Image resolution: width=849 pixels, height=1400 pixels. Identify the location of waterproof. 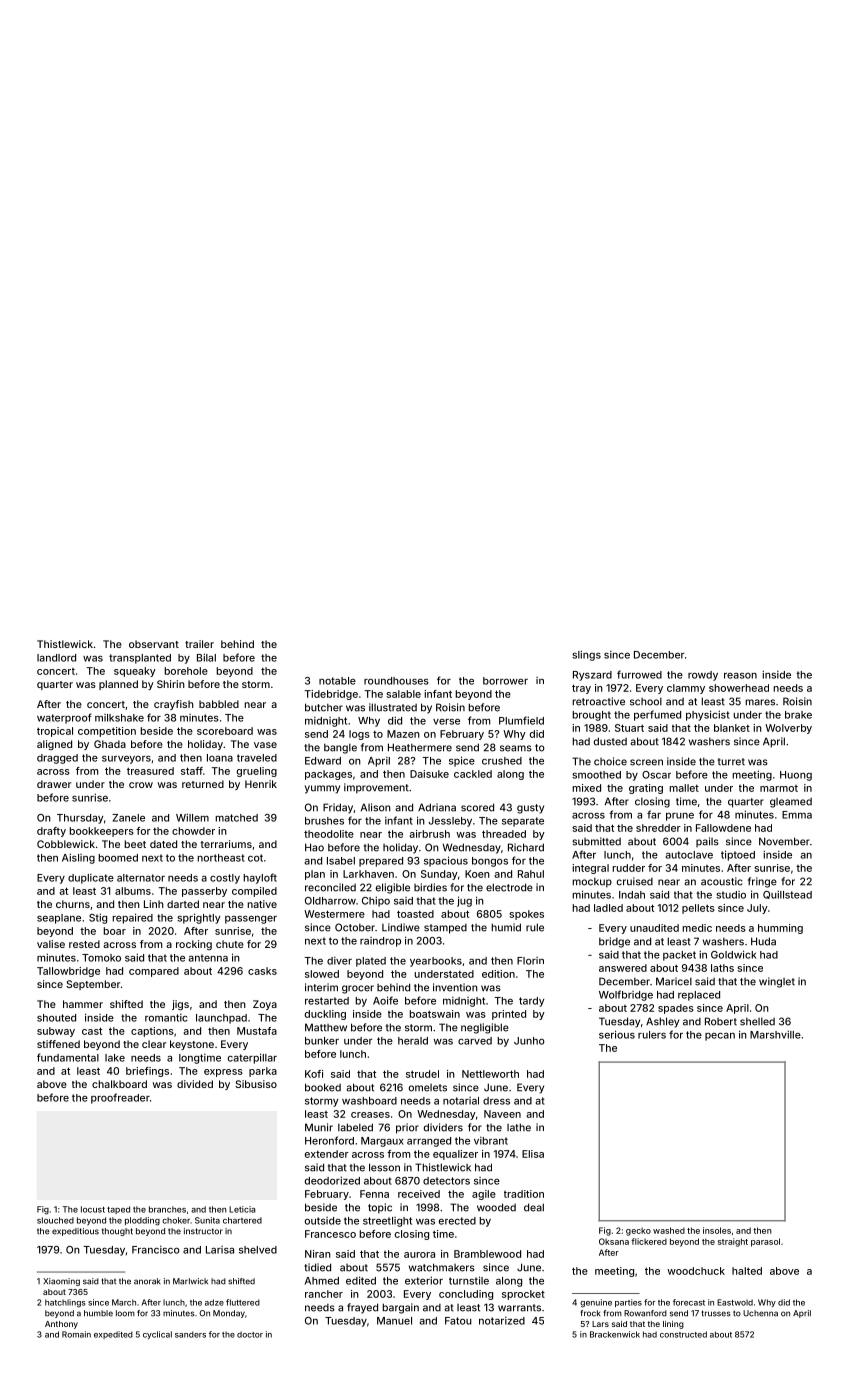
(64, 718).
